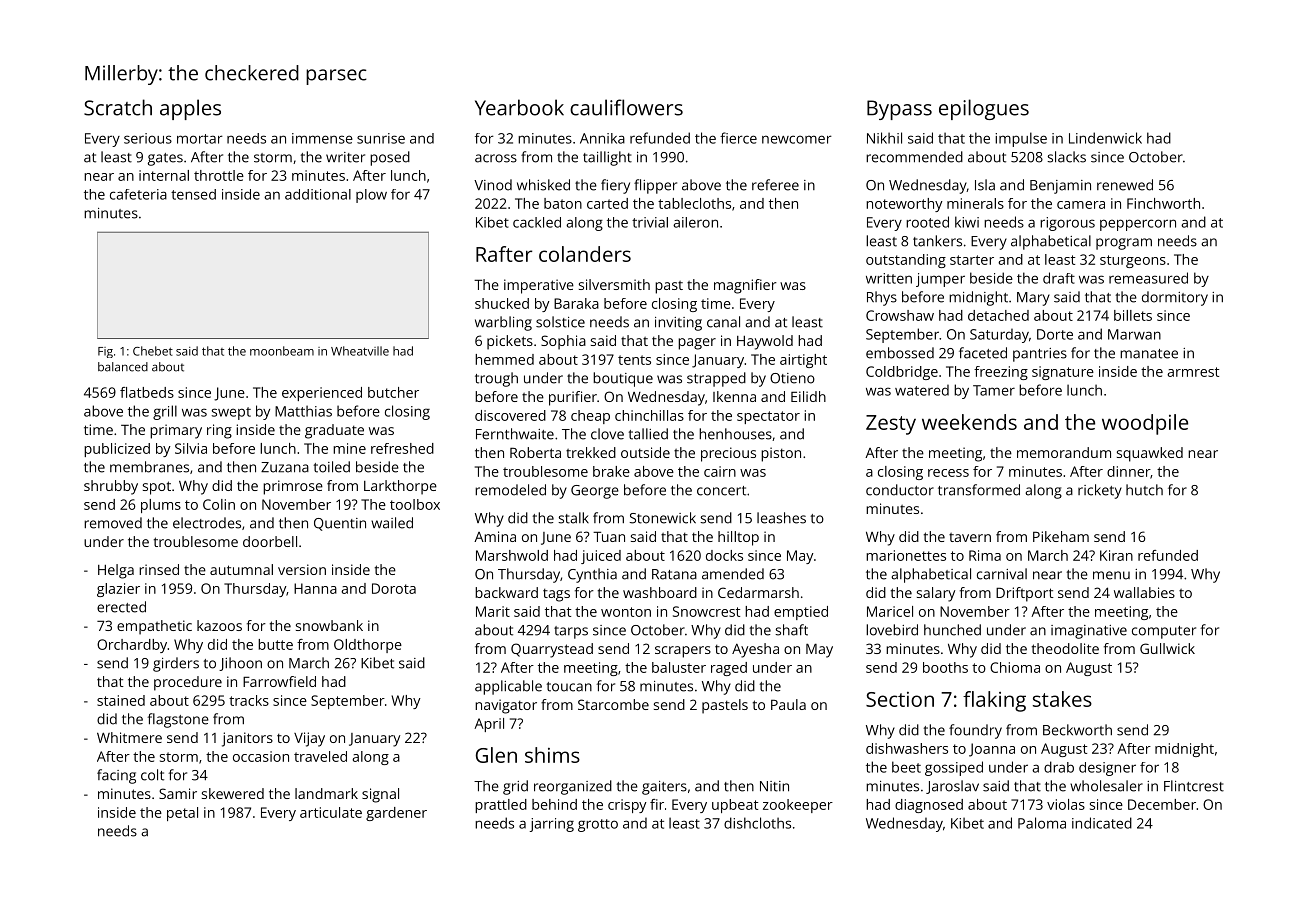  I want to click on Whitmere, so click(129, 737).
